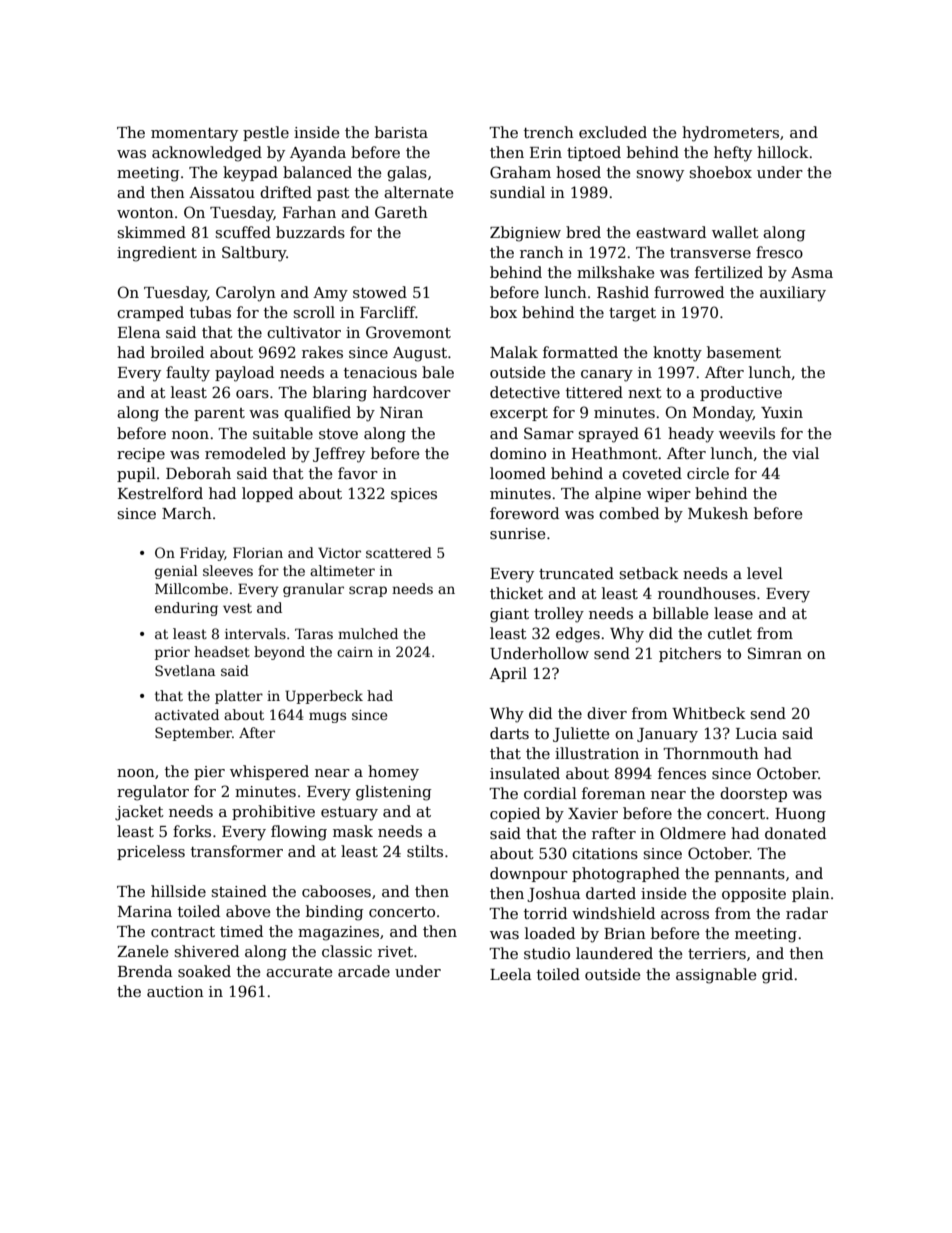 This image has width=952, height=1233. Describe the element at coordinates (765, 573) in the image. I see `level` at that location.
